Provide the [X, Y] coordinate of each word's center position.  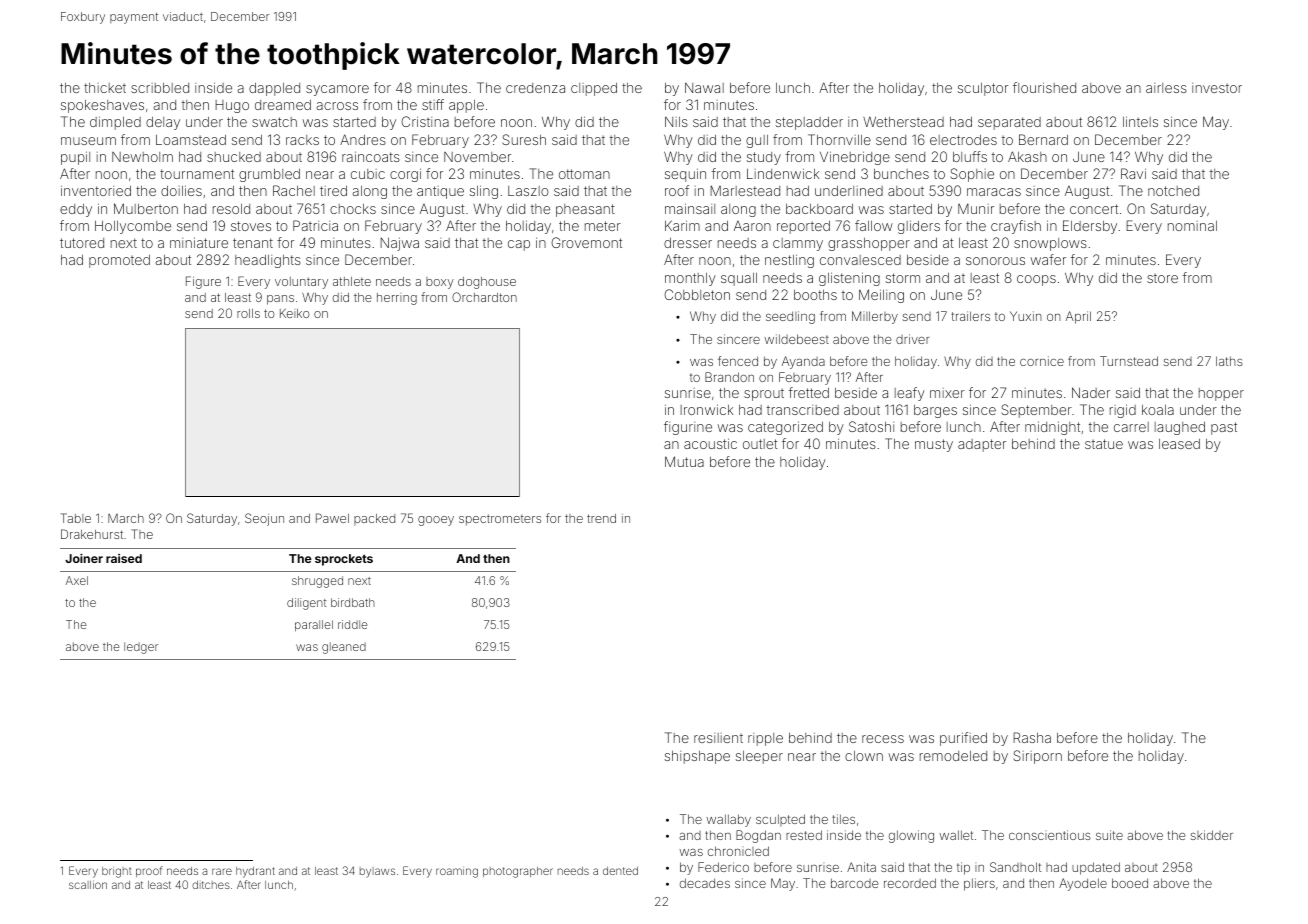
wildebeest [796, 339]
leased [1179, 444]
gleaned [344, 648]
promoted [119, 261]
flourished [1044, 87]
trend [601, 518]
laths [1229, 361]
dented [620, 871]
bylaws [377, 872]
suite [1109, 835]
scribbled [160, 88]
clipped [594, 89]
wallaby [728, 820]
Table [76, 518]
